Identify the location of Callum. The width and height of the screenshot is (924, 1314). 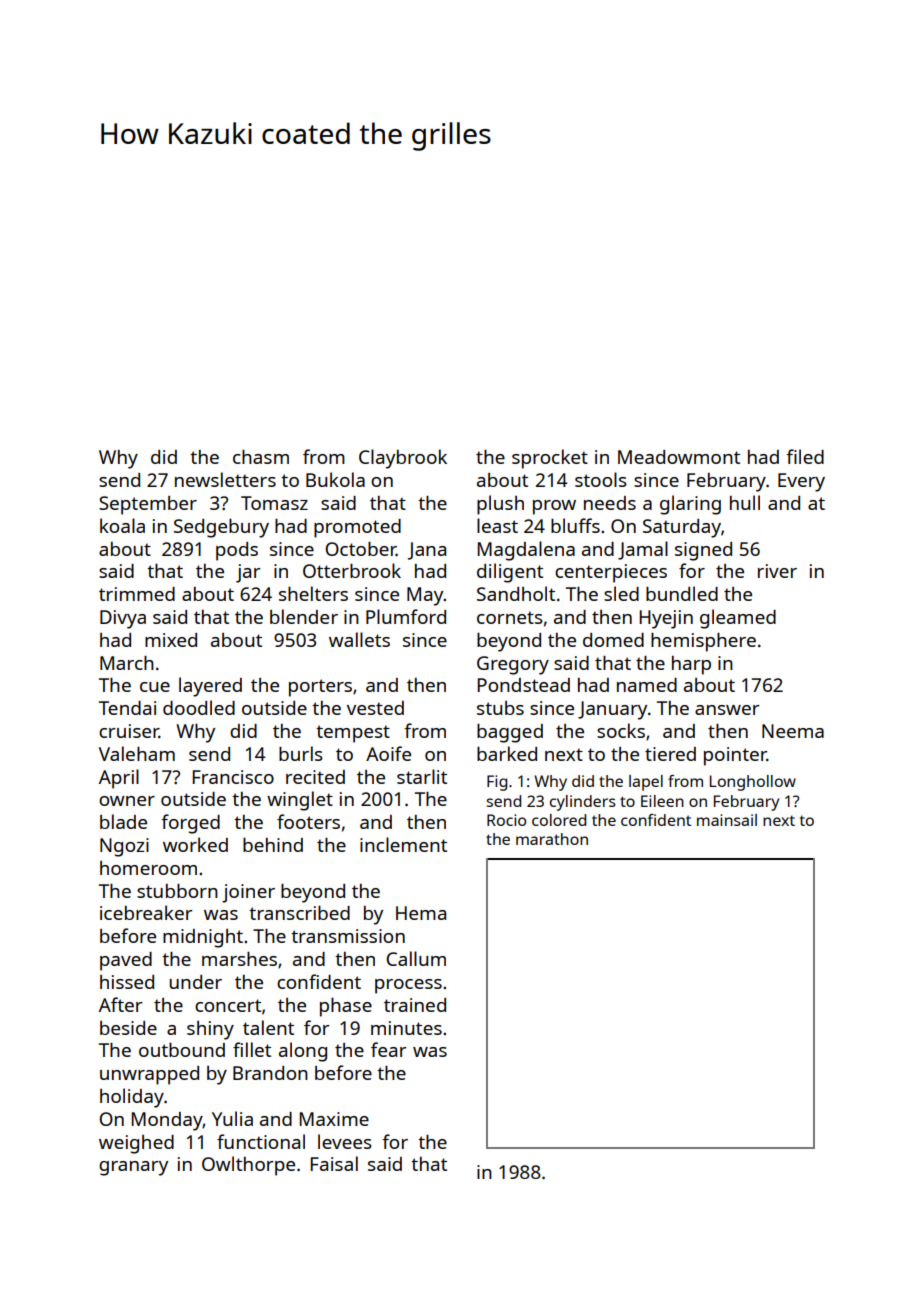
(416, 958).
